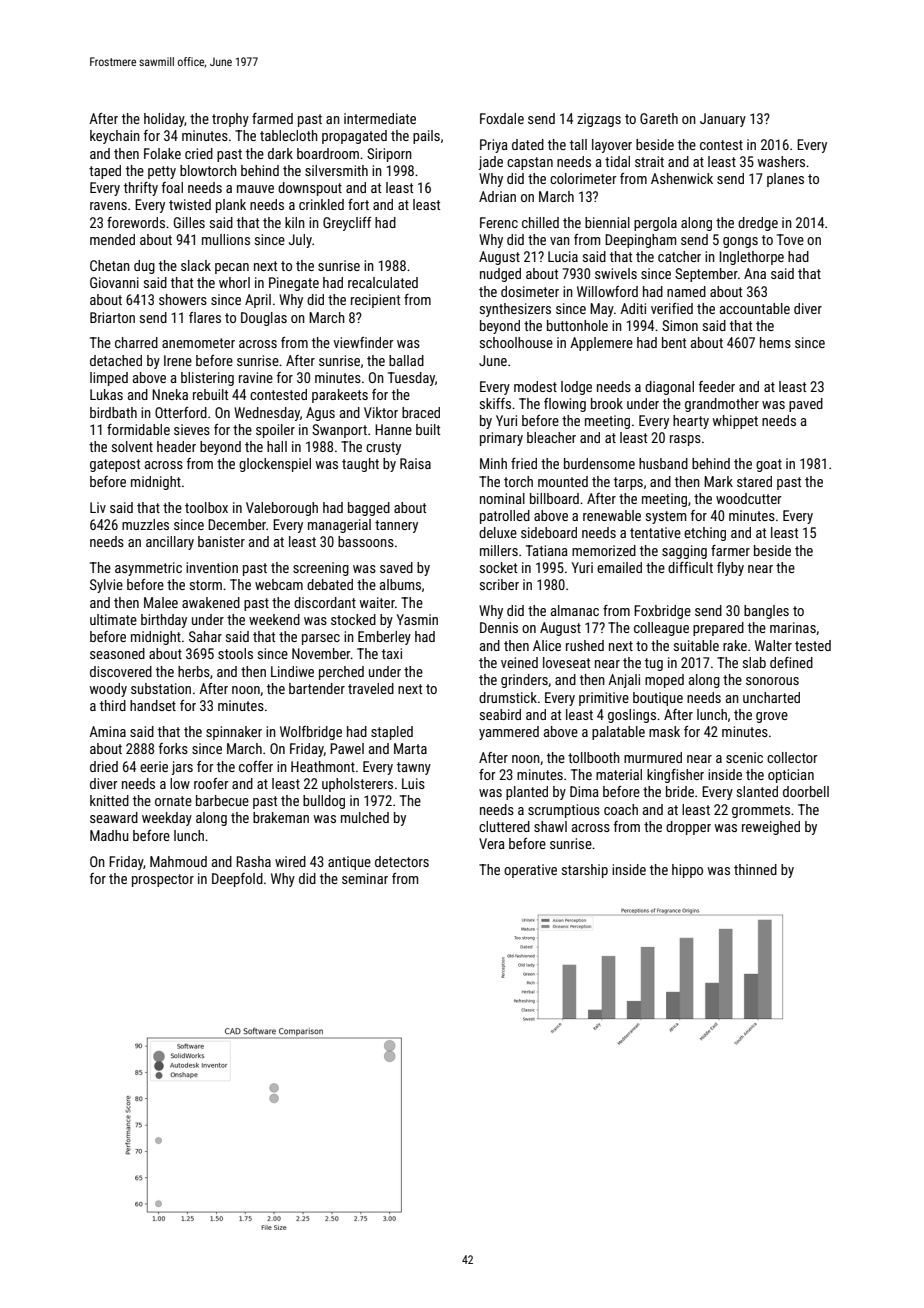  Describe the element at coordinates (497, 196) in the page. I see `Adrian` at that location.
